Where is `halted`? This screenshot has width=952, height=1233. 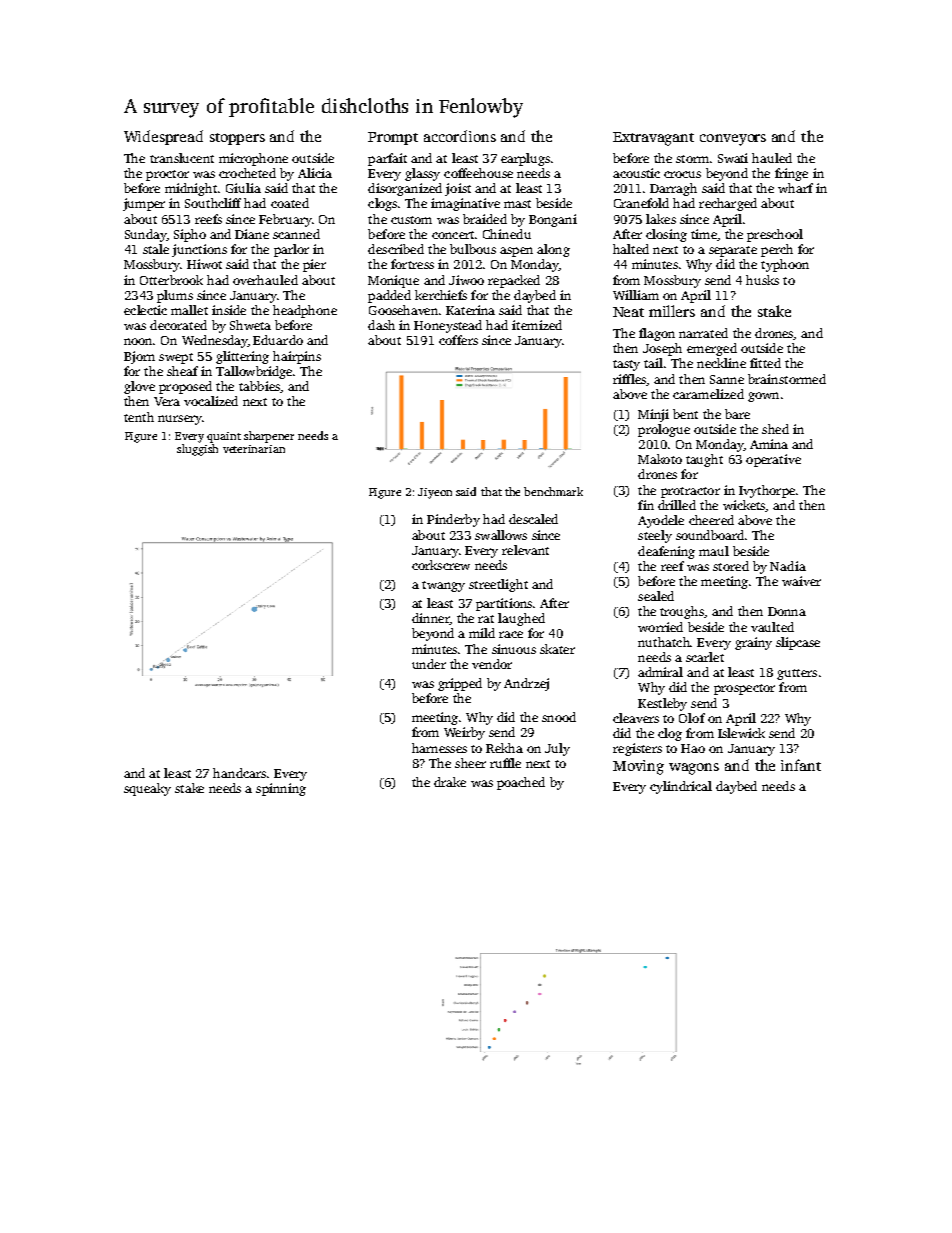
halted is located at coordinates (631, 249).
